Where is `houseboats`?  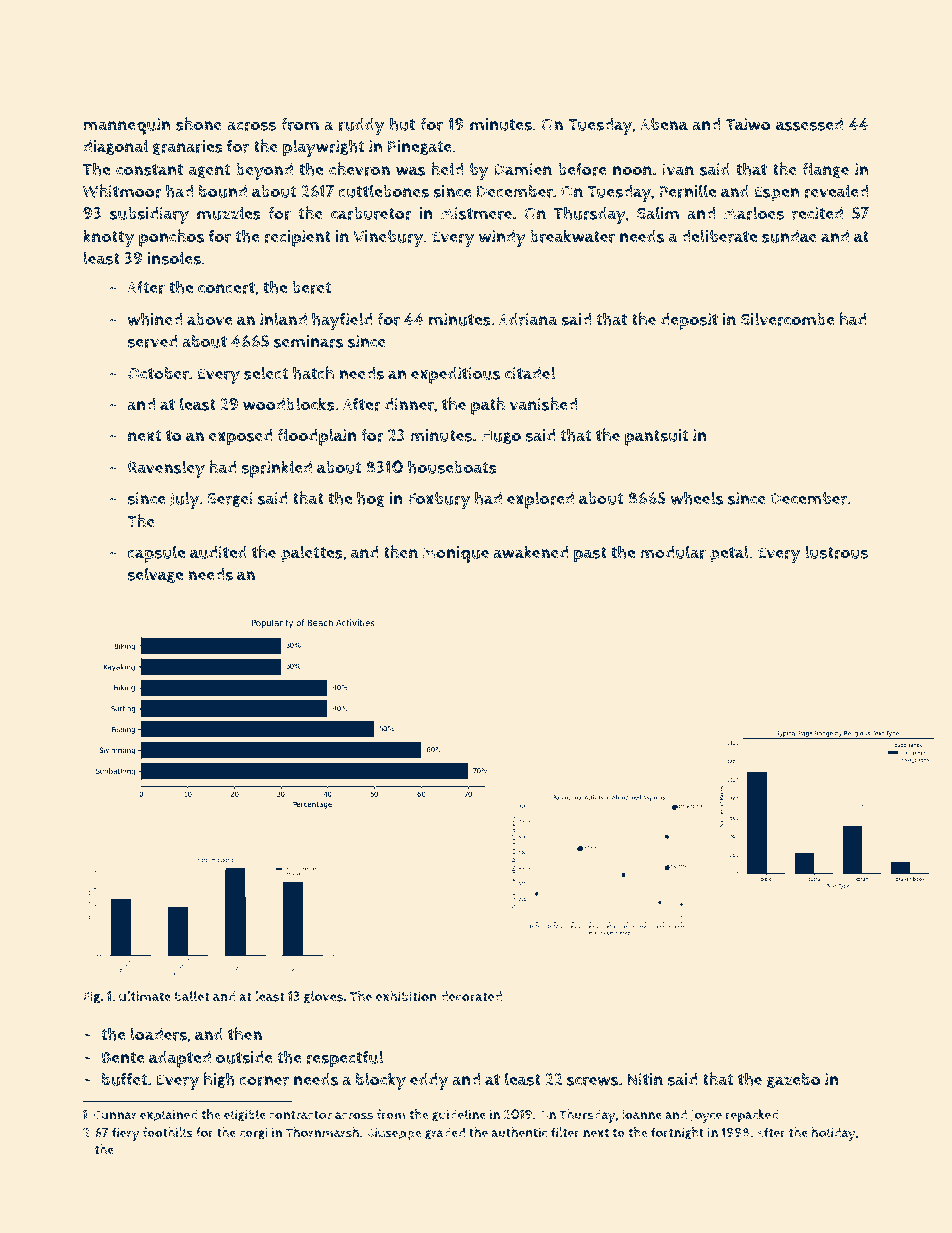
houseboats is located at coordinates (452, 467).
